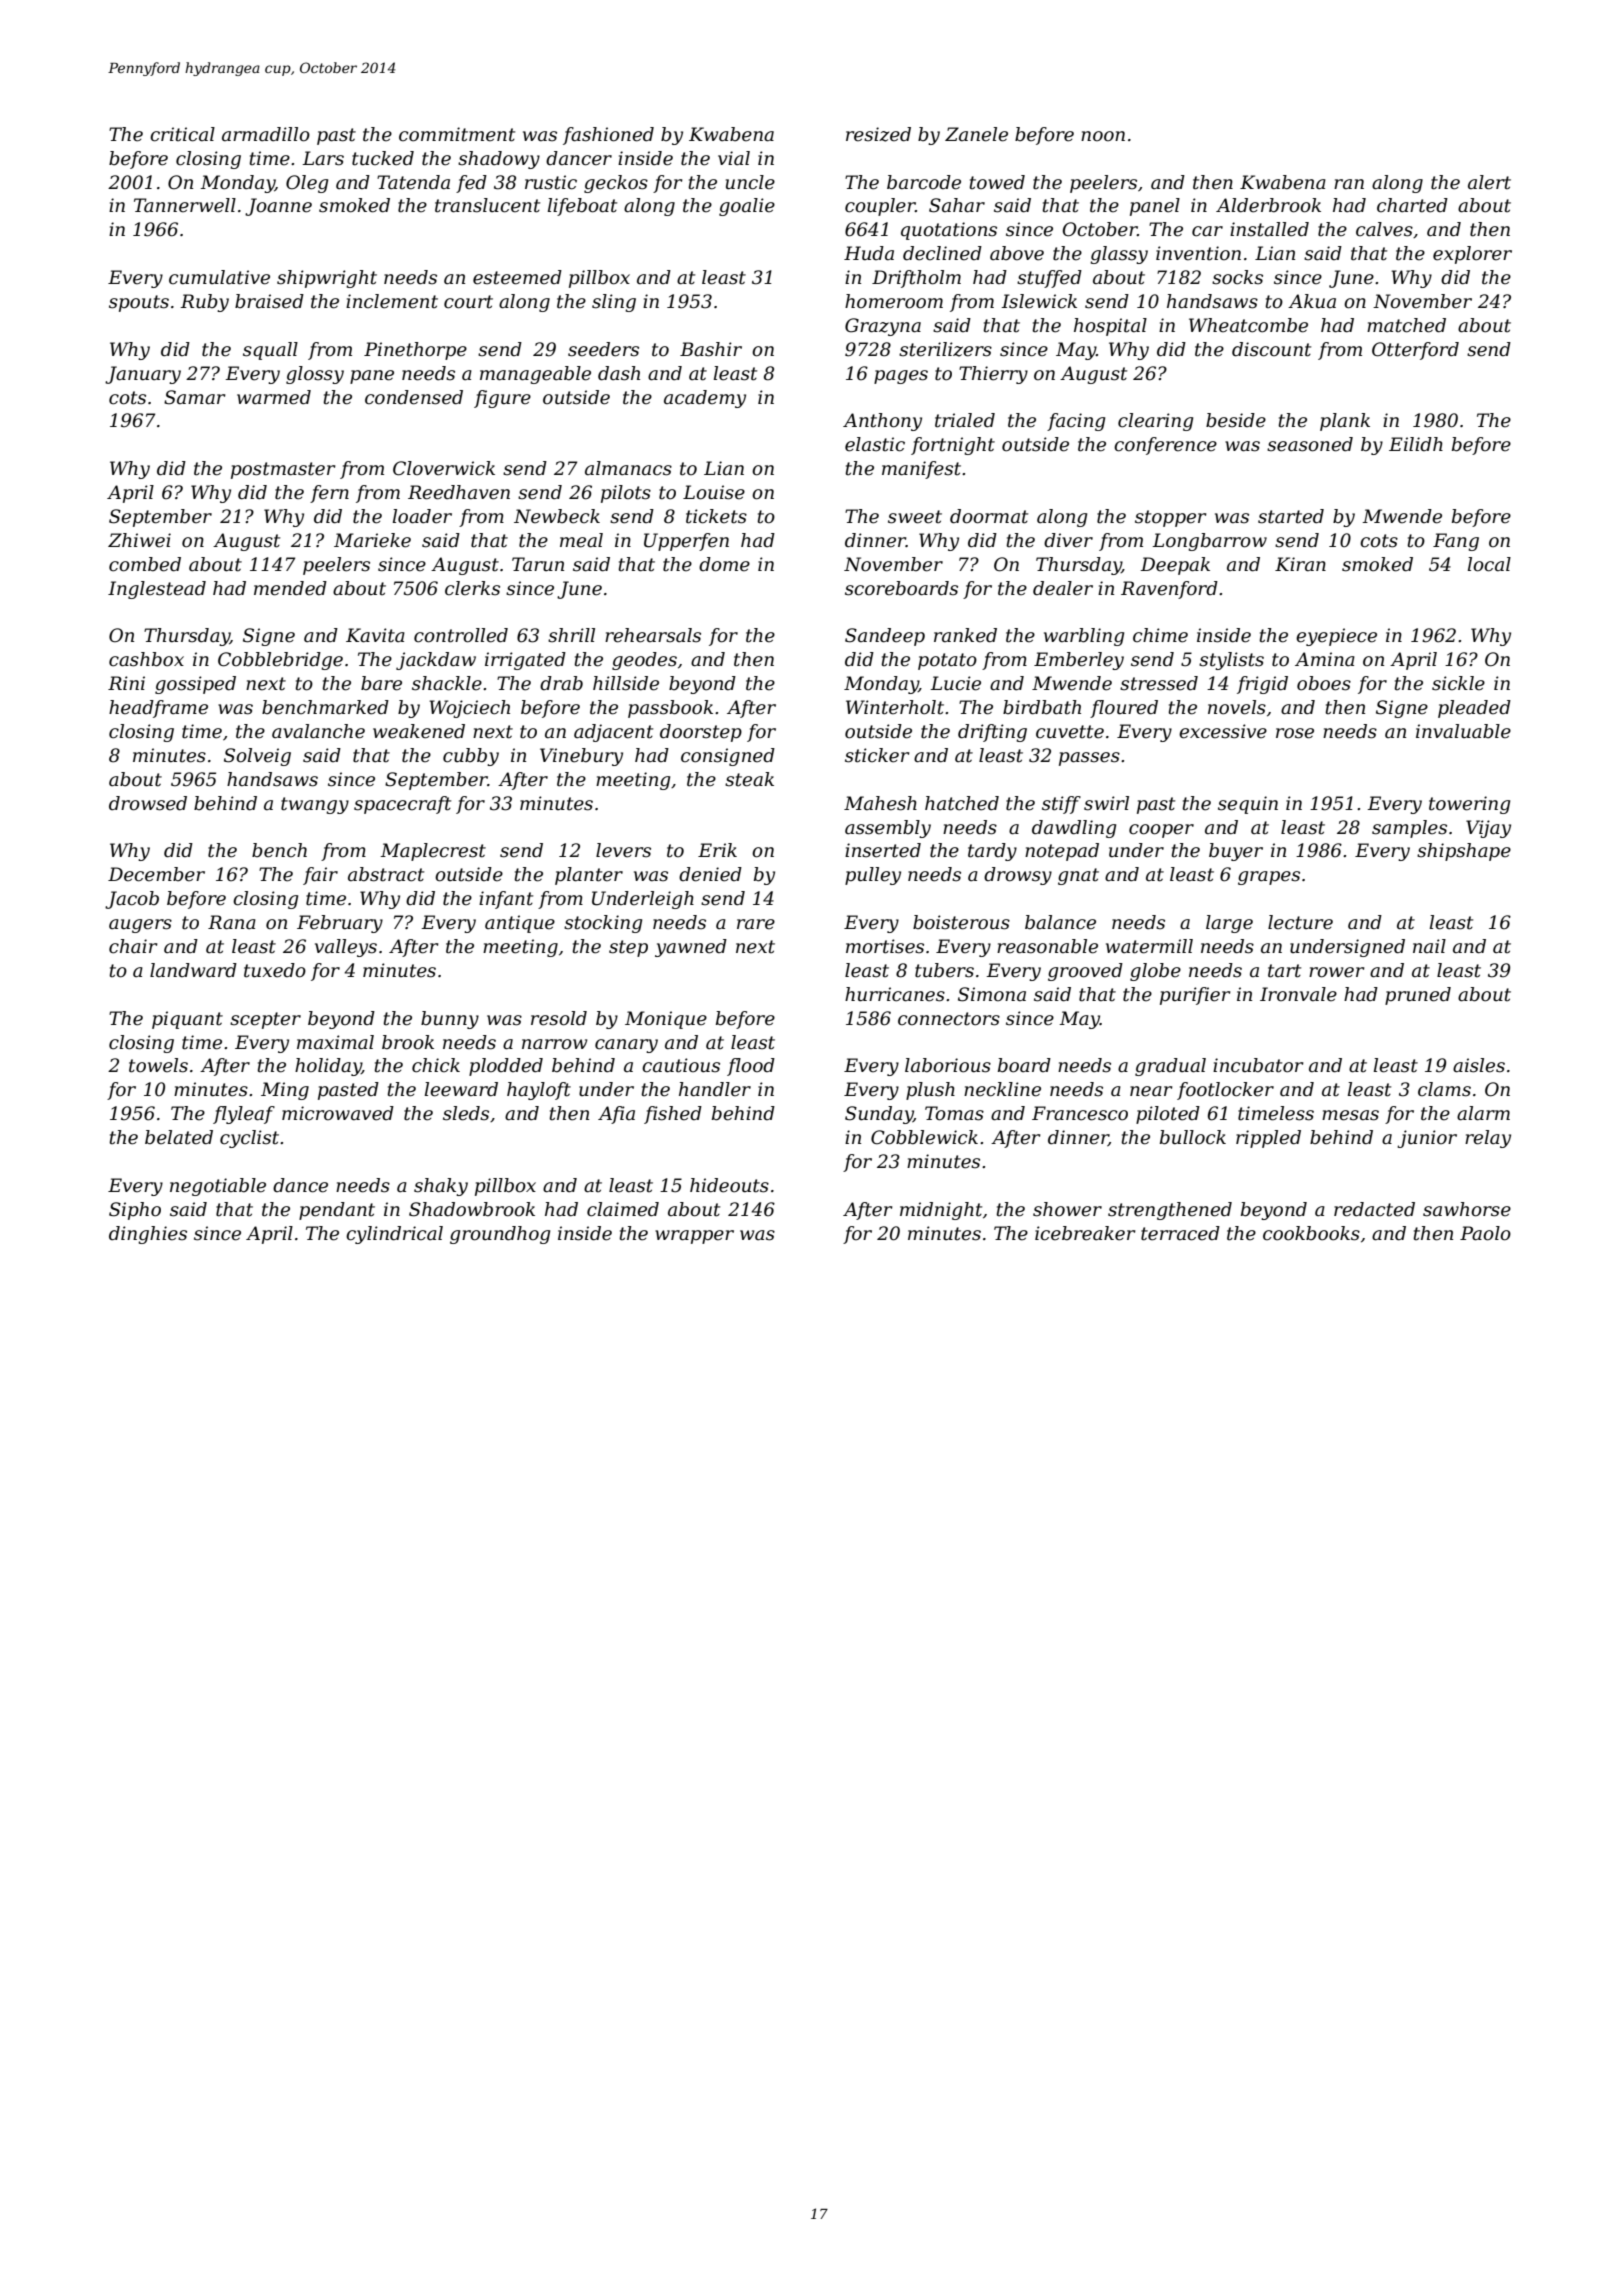 This document has width=1620, height=2292. What do you see at coordinates (266, 134) in the document?
I see `armadillo` at bounding box center [266, 134].
